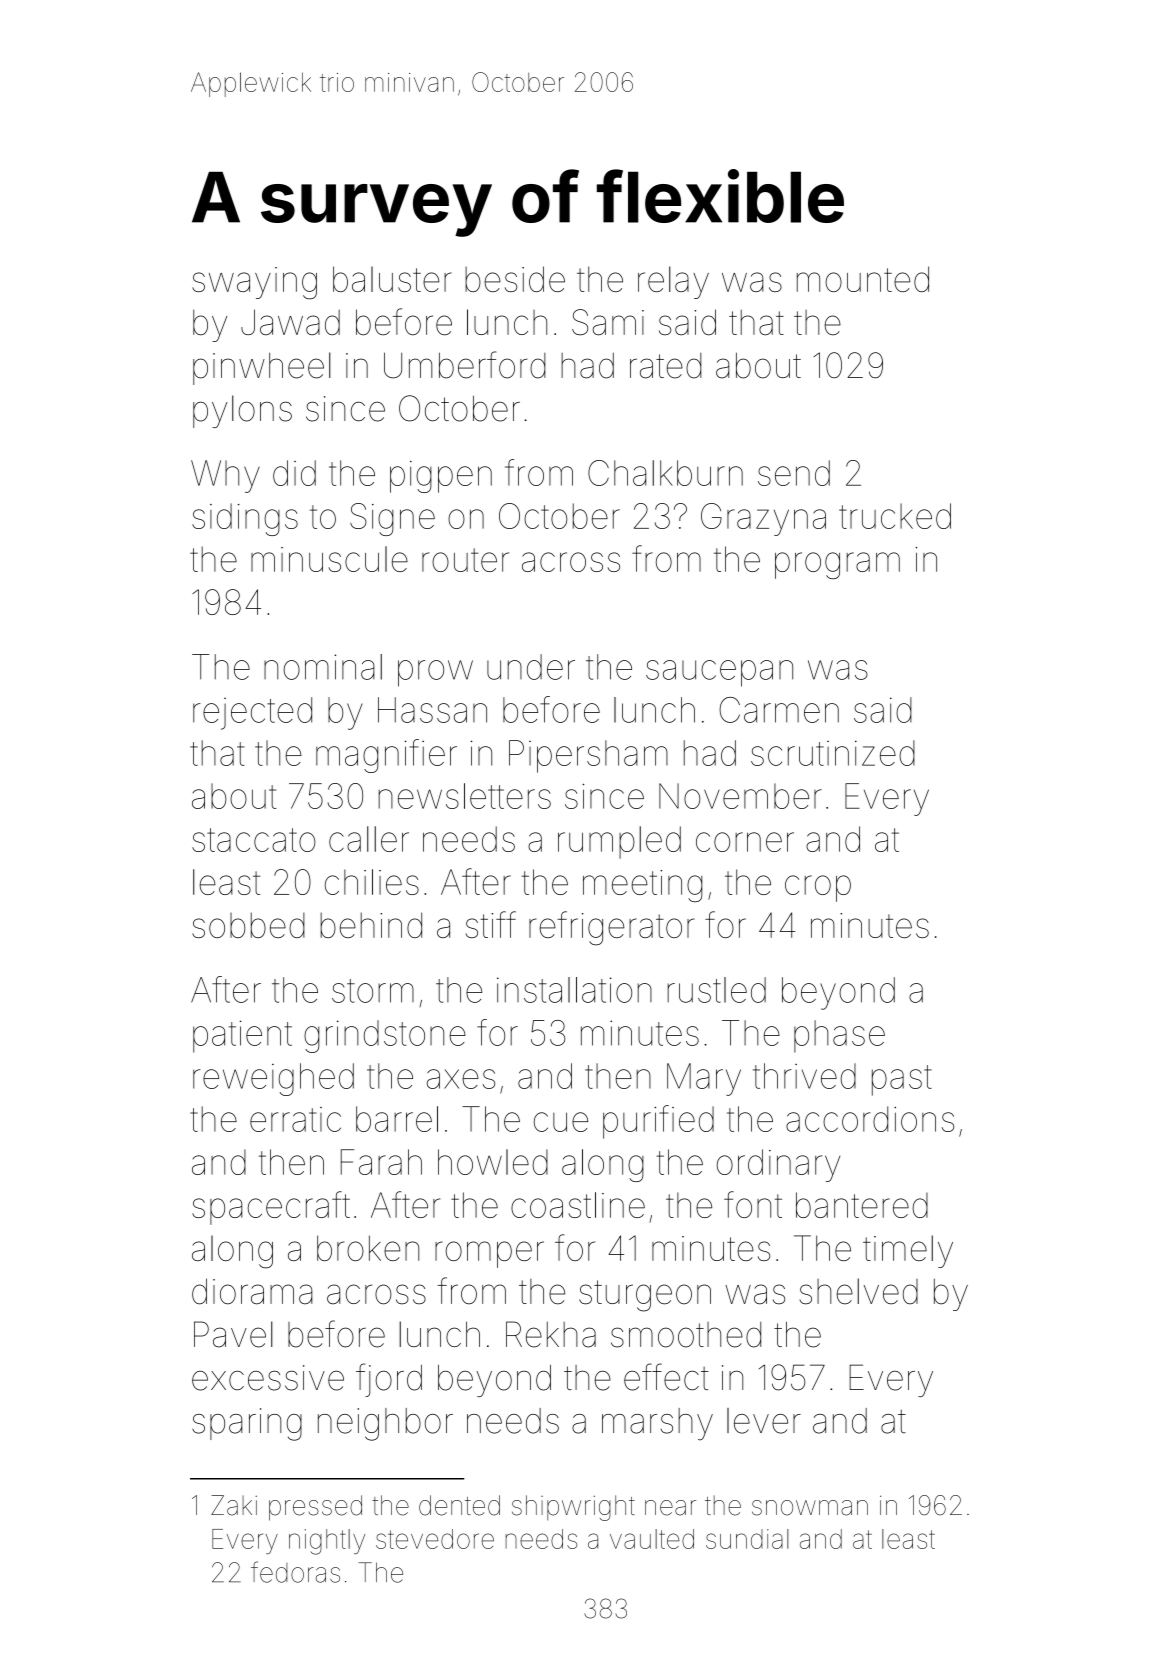  I want to click on broken, so click(368, 1248).
